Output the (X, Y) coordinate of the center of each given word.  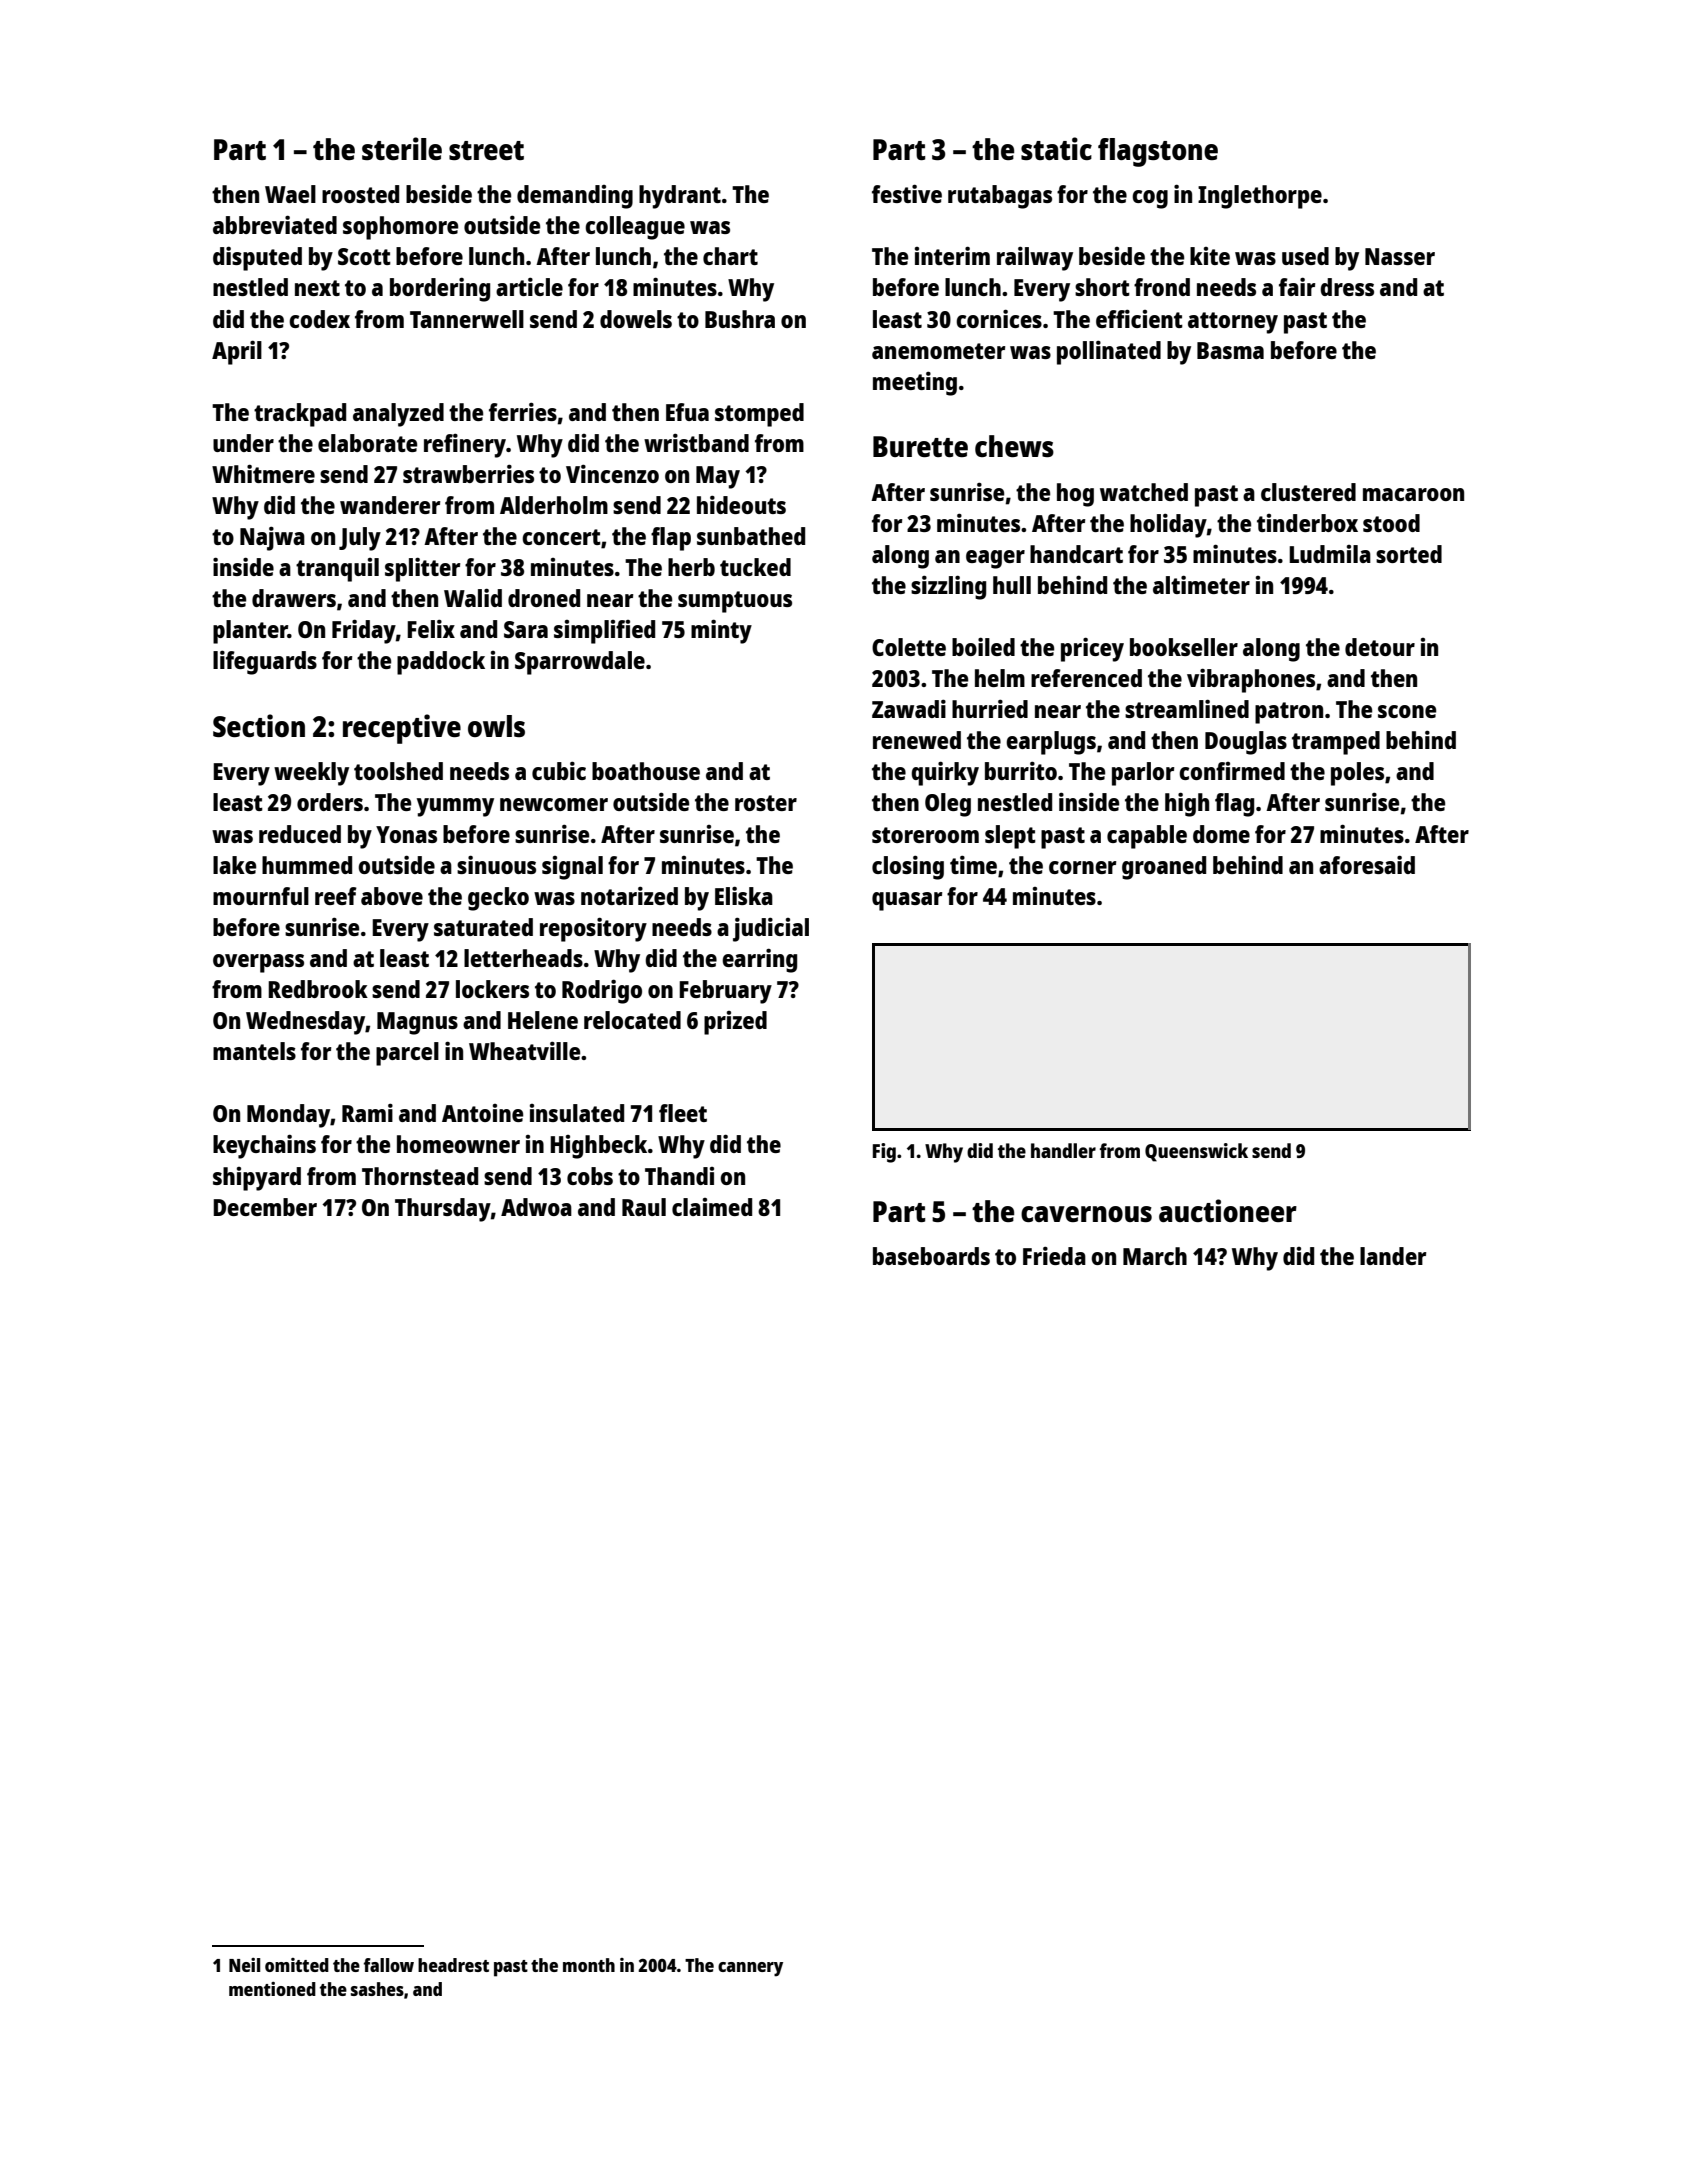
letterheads (523, 958)
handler (1063, 1150)
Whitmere (263, 473)
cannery (750, 1969)
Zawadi (909, 708)
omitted (297, 1965)
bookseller (1184, 647)
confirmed (1232, 771)
